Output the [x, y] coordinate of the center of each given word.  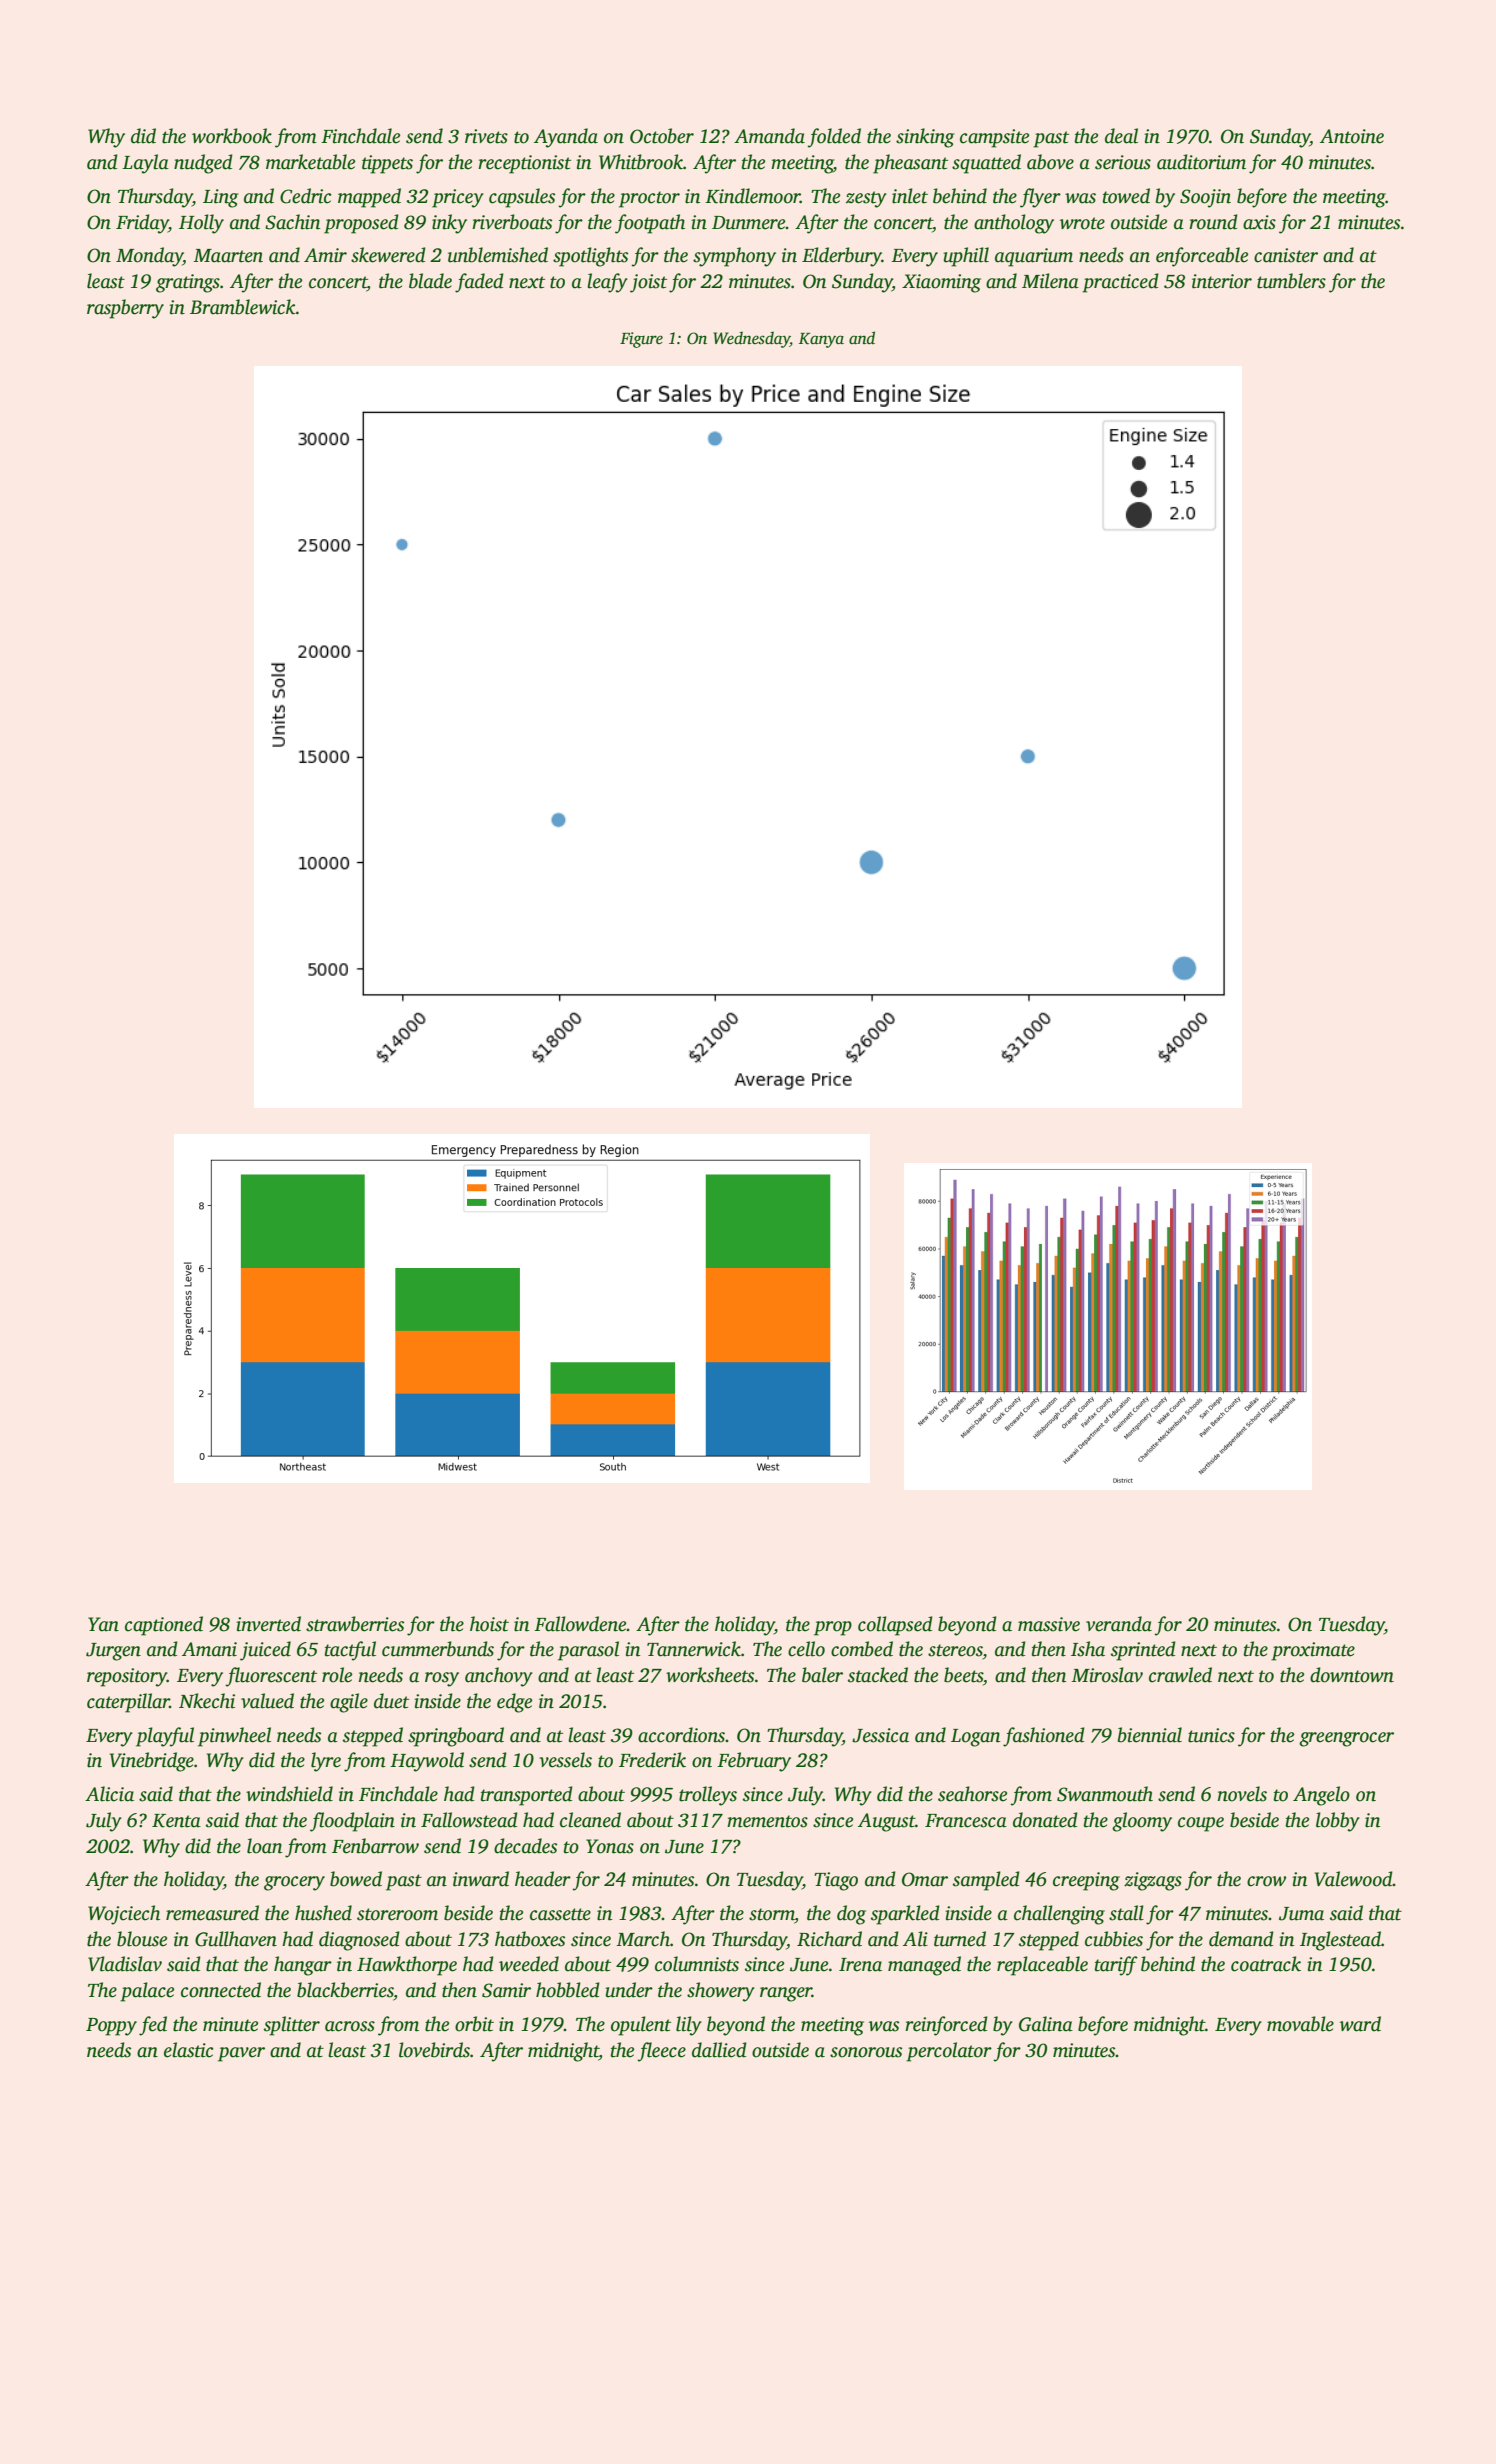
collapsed [895, 1626]
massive [1049, 1624]
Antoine [1352, 136]
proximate [1313, 1651]
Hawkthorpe [407, 1966]
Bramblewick [243, 307]
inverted [268, 1624]
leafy [607, 283]
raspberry [125, 309]
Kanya [821, 340]
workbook [232, 136]
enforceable [1202, 257]
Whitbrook [641, 162]
